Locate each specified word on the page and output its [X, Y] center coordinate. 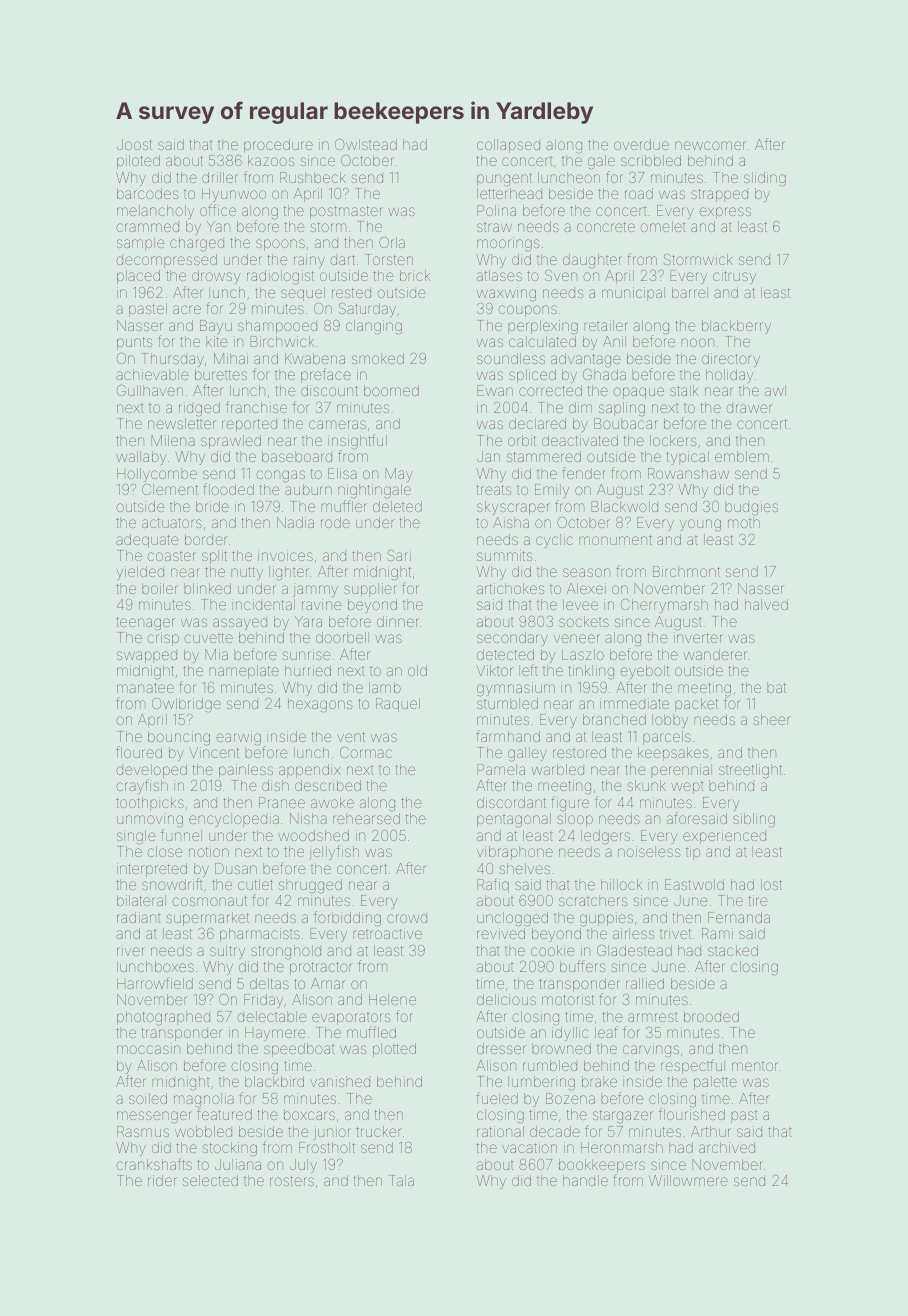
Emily [552, 491]
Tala [401, 1180]
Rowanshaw [688, 473]
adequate [147, 541]
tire [757, 900]
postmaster [346, 212]
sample [140, 244]
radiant [139, 917]
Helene [392, 999]
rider [162, 1180]
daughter [592, 261]
